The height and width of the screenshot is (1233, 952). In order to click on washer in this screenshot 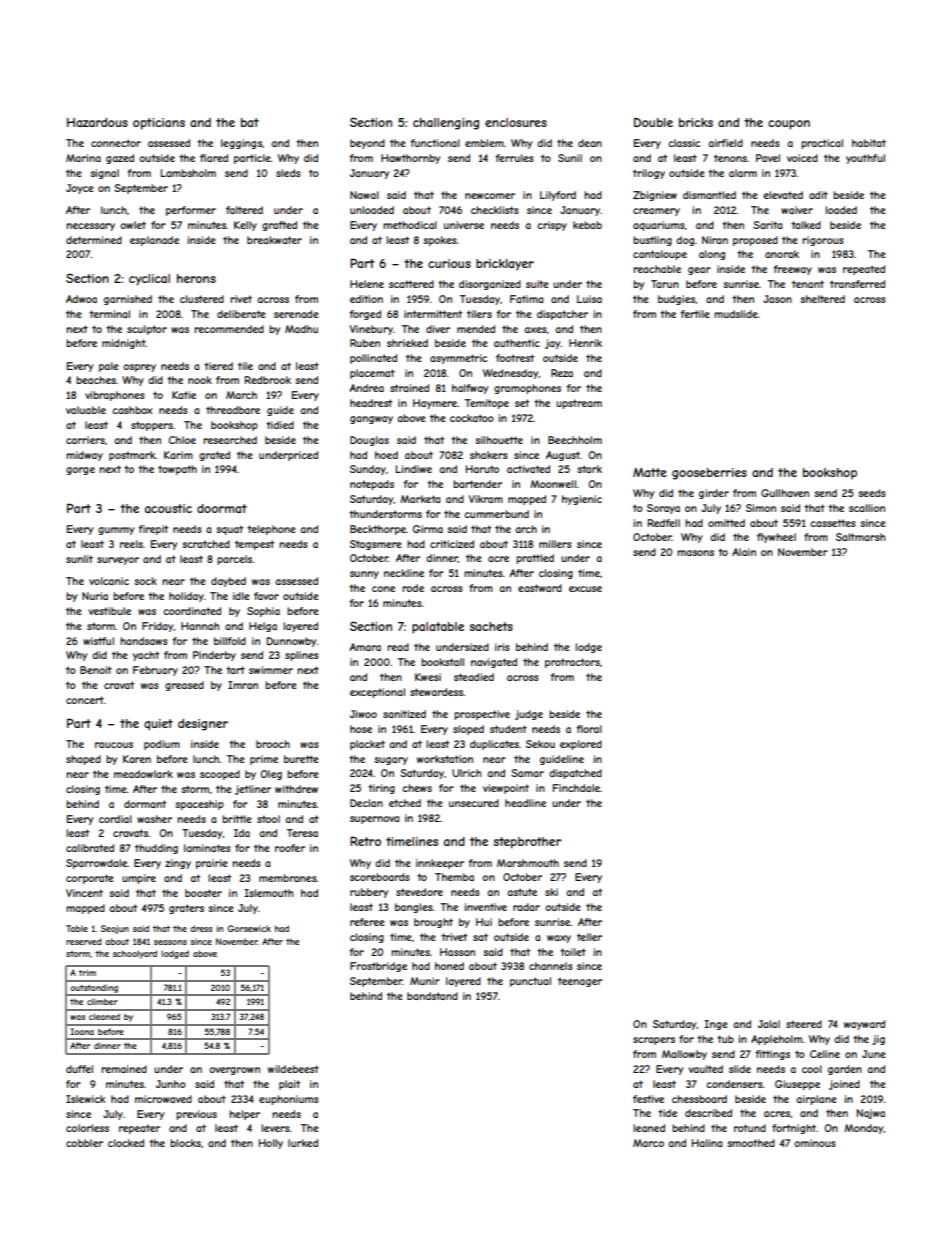, I will do `click(154, 819)`.
